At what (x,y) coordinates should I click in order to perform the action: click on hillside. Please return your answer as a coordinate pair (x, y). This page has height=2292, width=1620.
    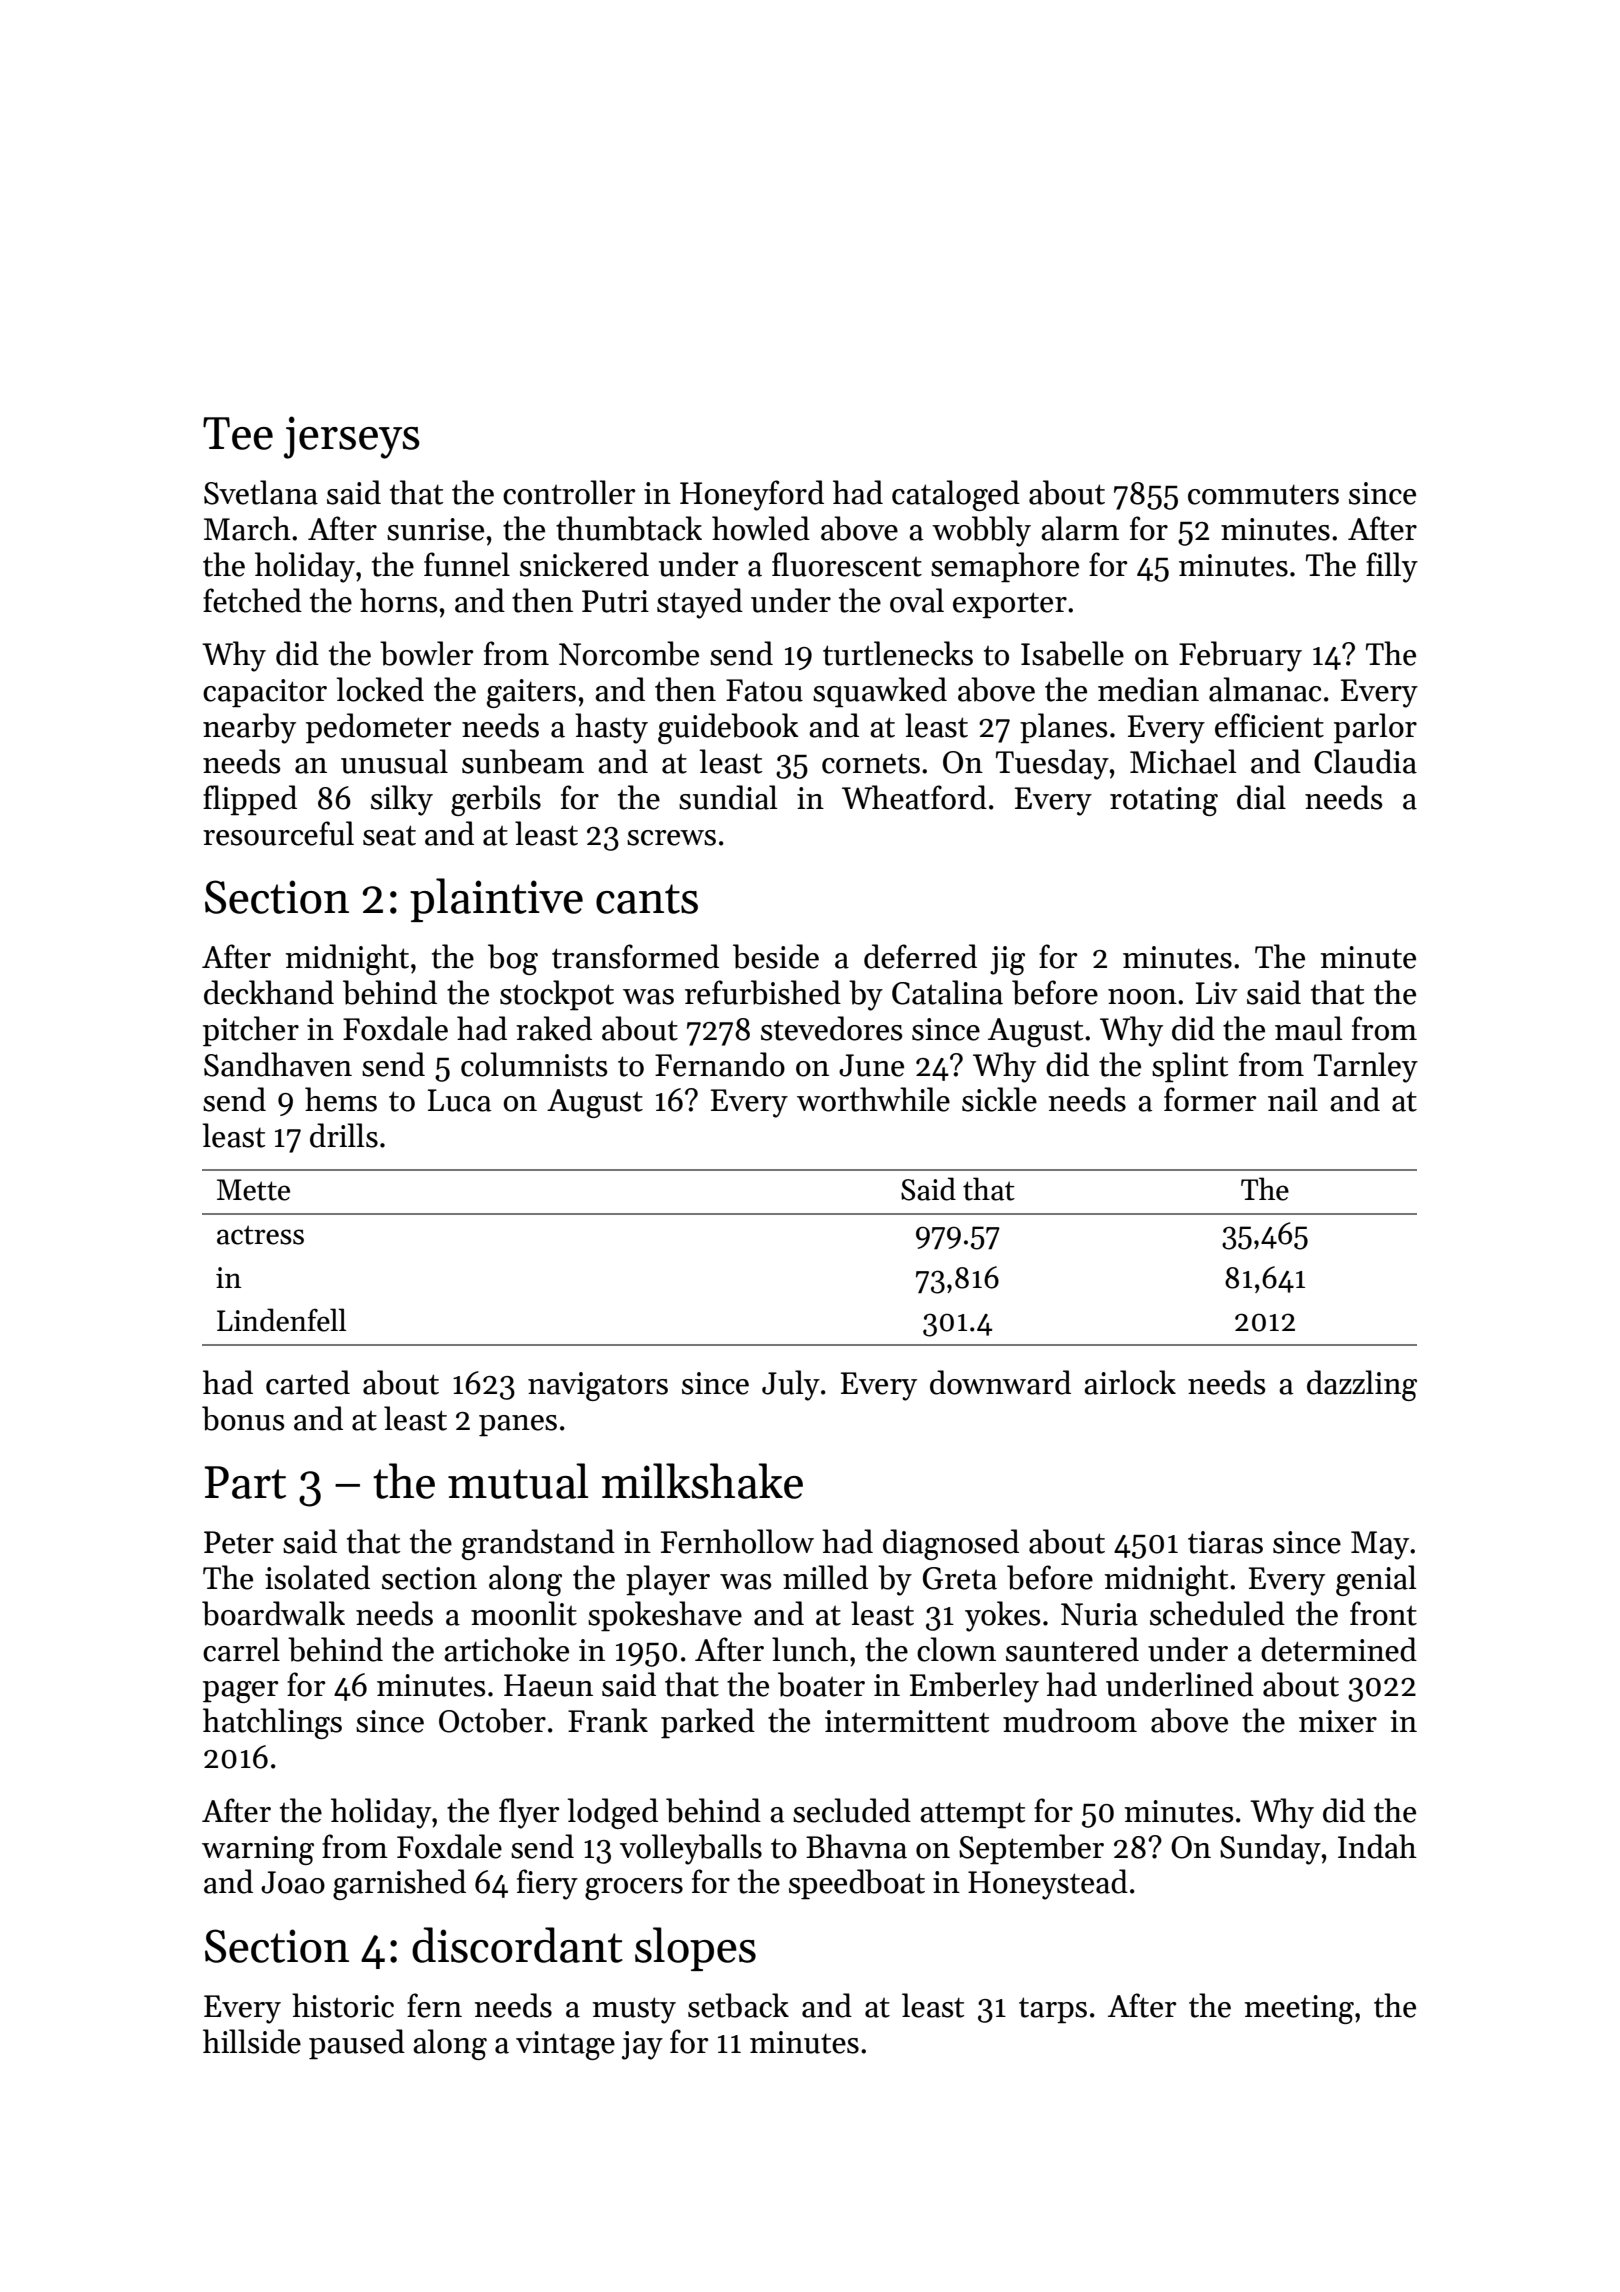
    Looking at the image, I should click on (252, 2041).
